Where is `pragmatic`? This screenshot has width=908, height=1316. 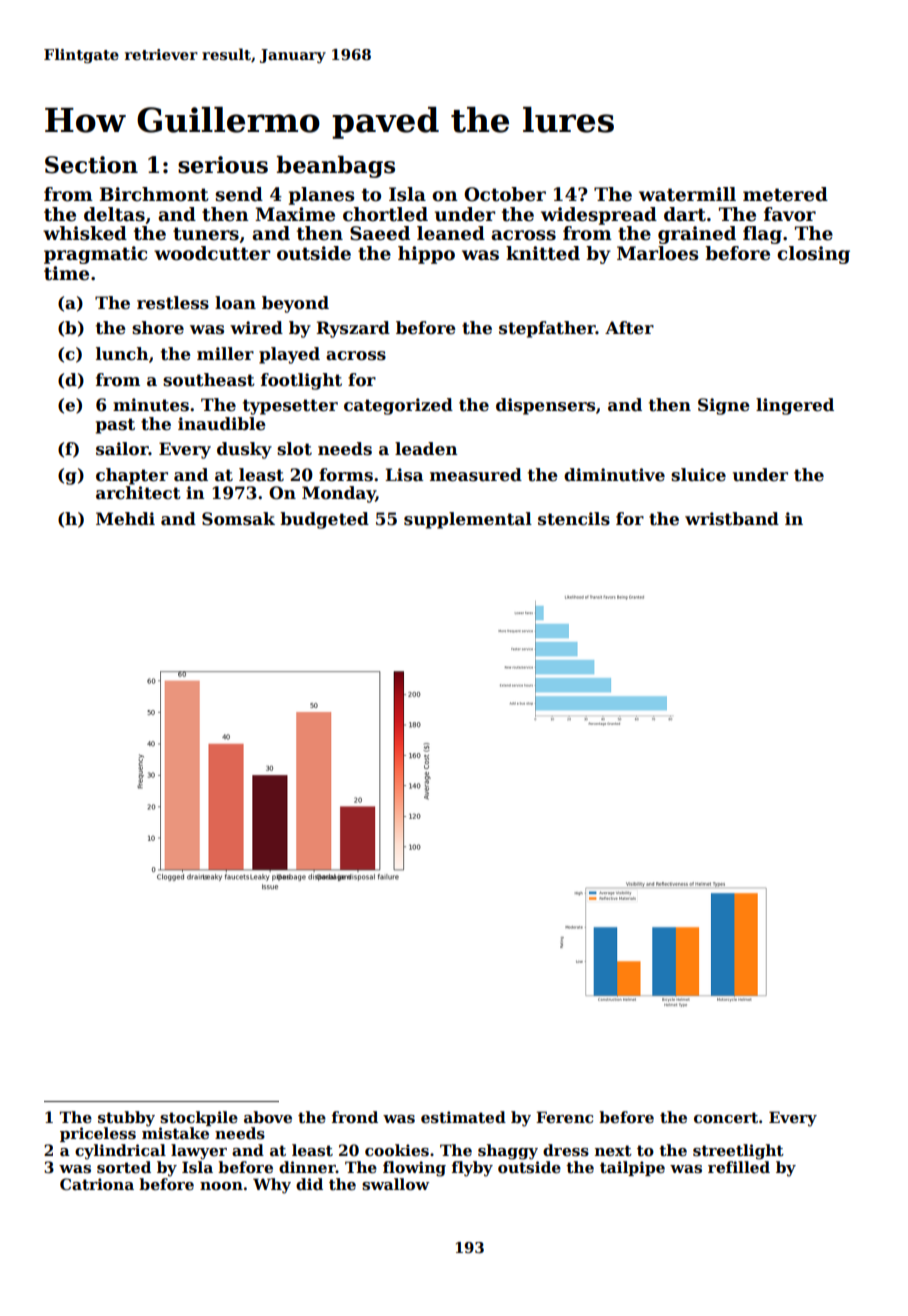 pragmatic is located at coordinates (95, 255).
